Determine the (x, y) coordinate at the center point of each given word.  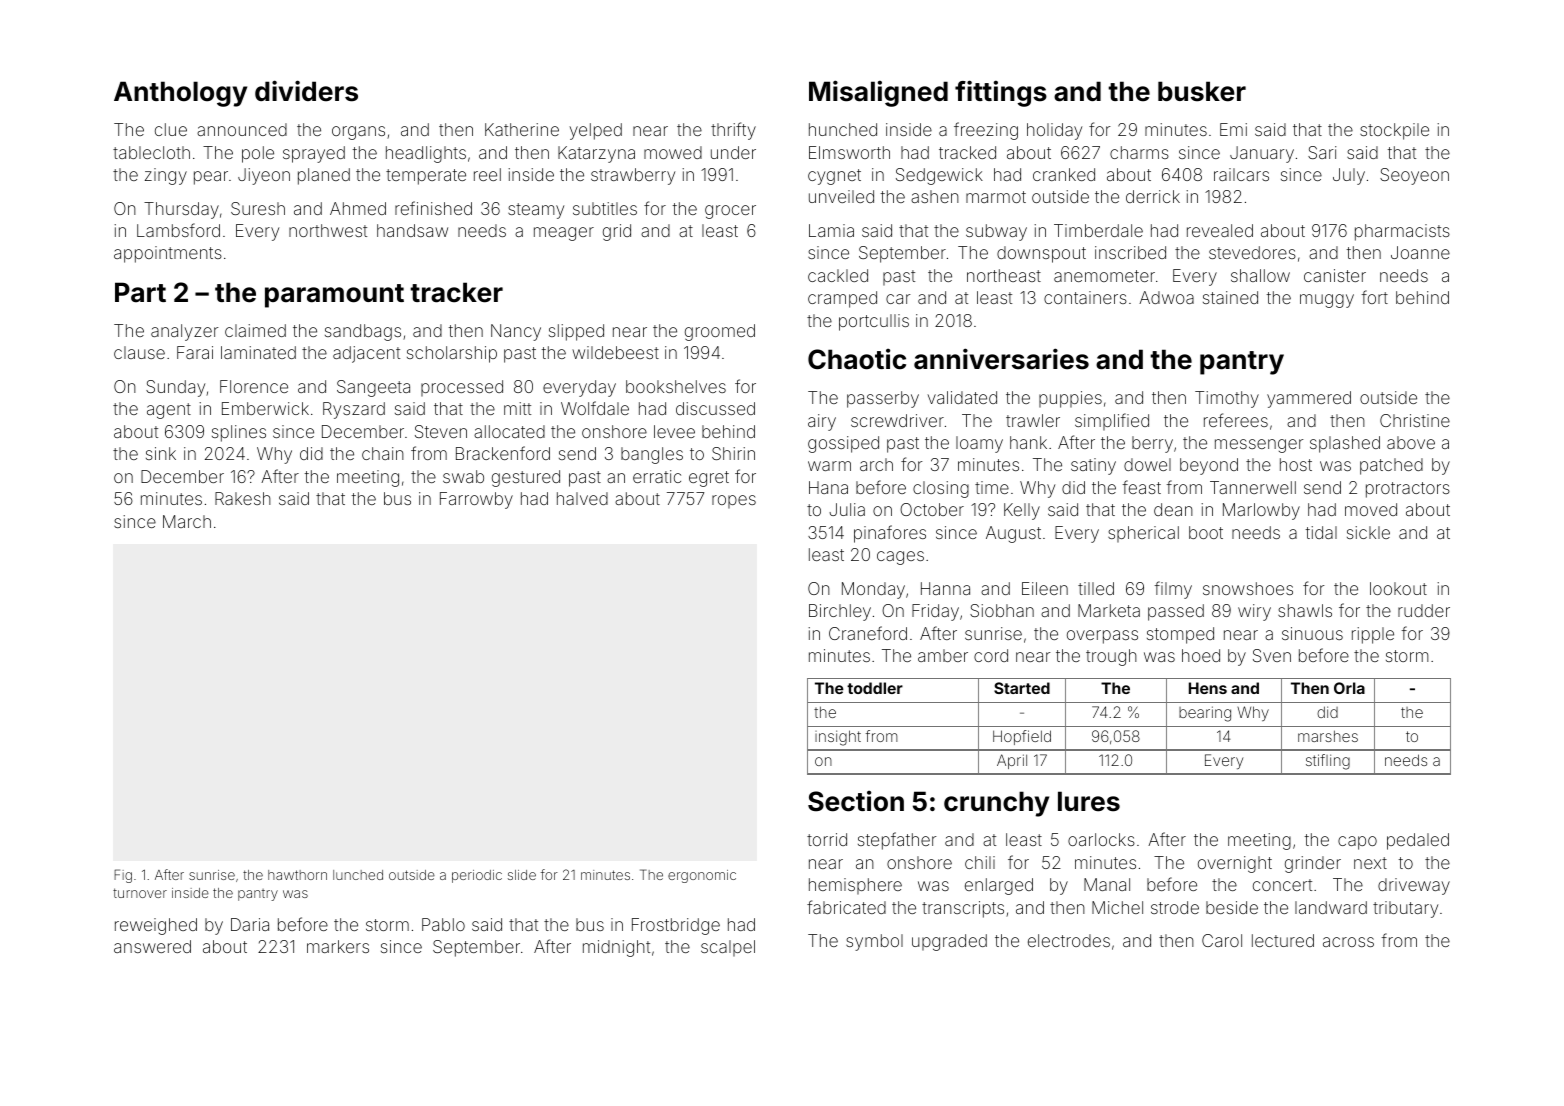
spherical (1143, 534)
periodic (477, 876)
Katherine (522, 129)
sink (161, 453)
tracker (456, 292)
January (1262, 154)
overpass (1102, 637)
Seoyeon (1414, 176)
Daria (250, 924)
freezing (986, 131)
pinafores (890, 534)
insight (838, 738)
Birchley (840, 612)
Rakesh (243, 498)
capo (1357, 843)
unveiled (841, 196)
